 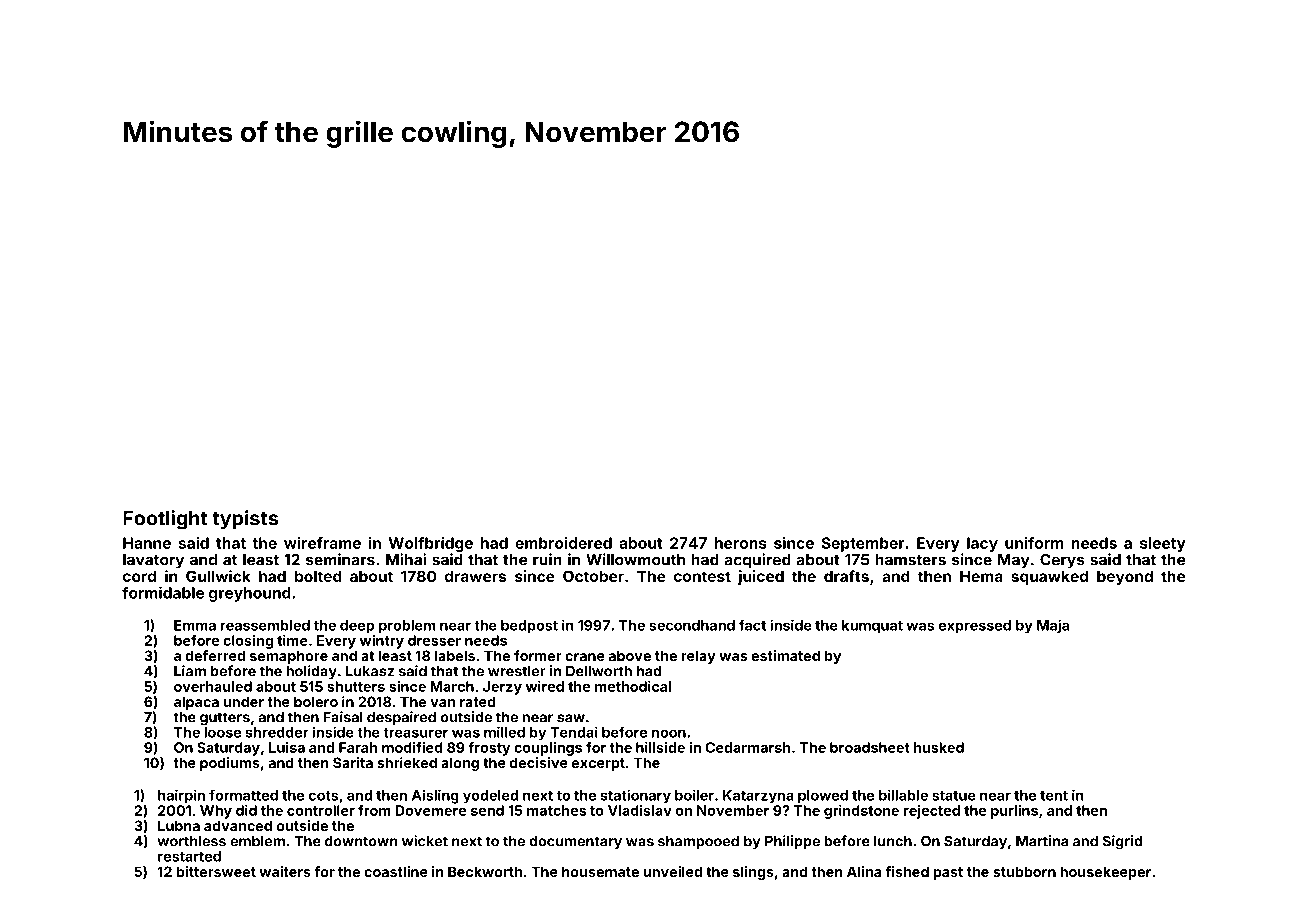 I want to click on reassembled, so click(x=265, y=625).
